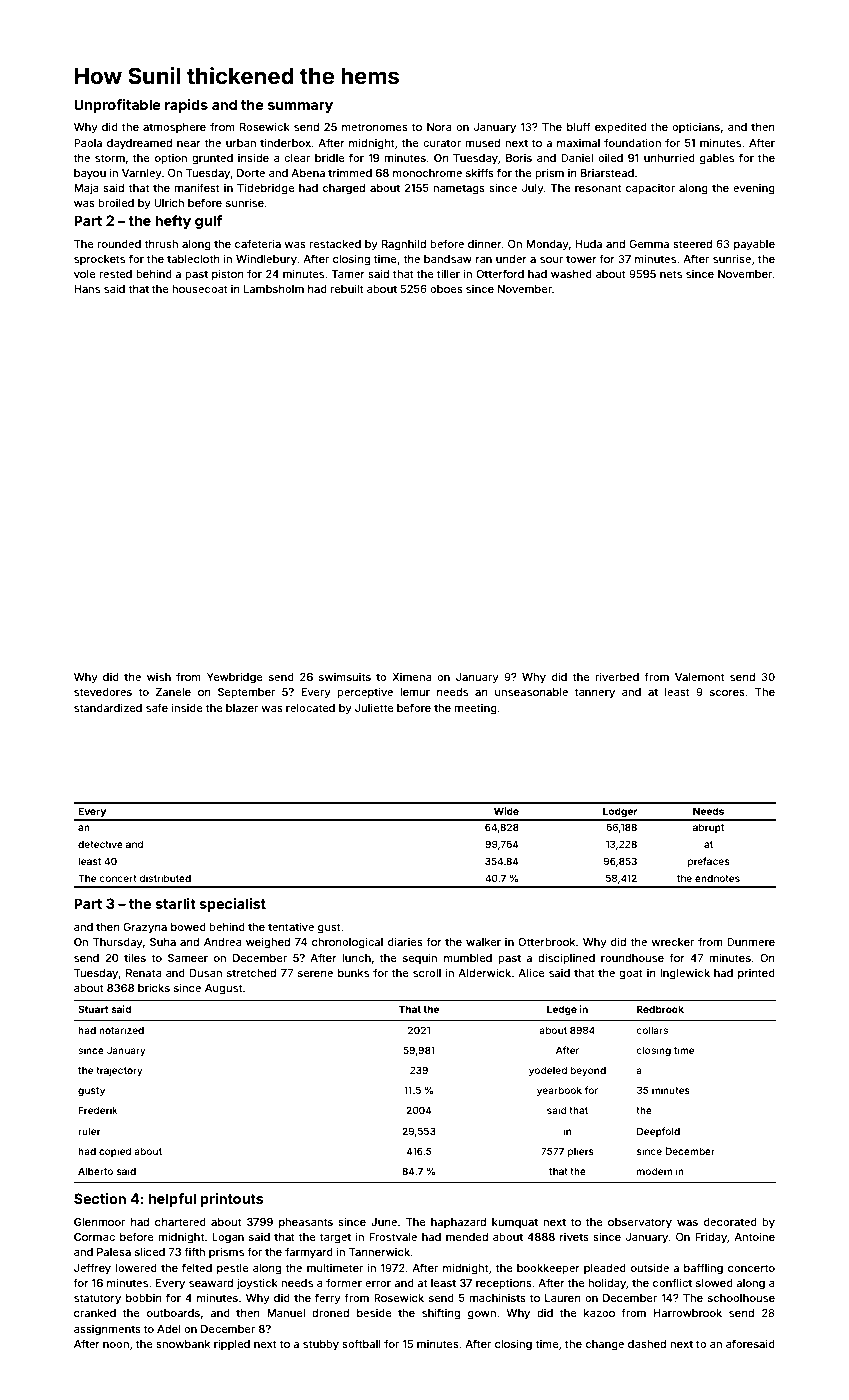 This image has height=1400, width=849. What do you see at coordinates (361, 1343) in the image?
I see `softball` at bounding box center [361, 1343].
